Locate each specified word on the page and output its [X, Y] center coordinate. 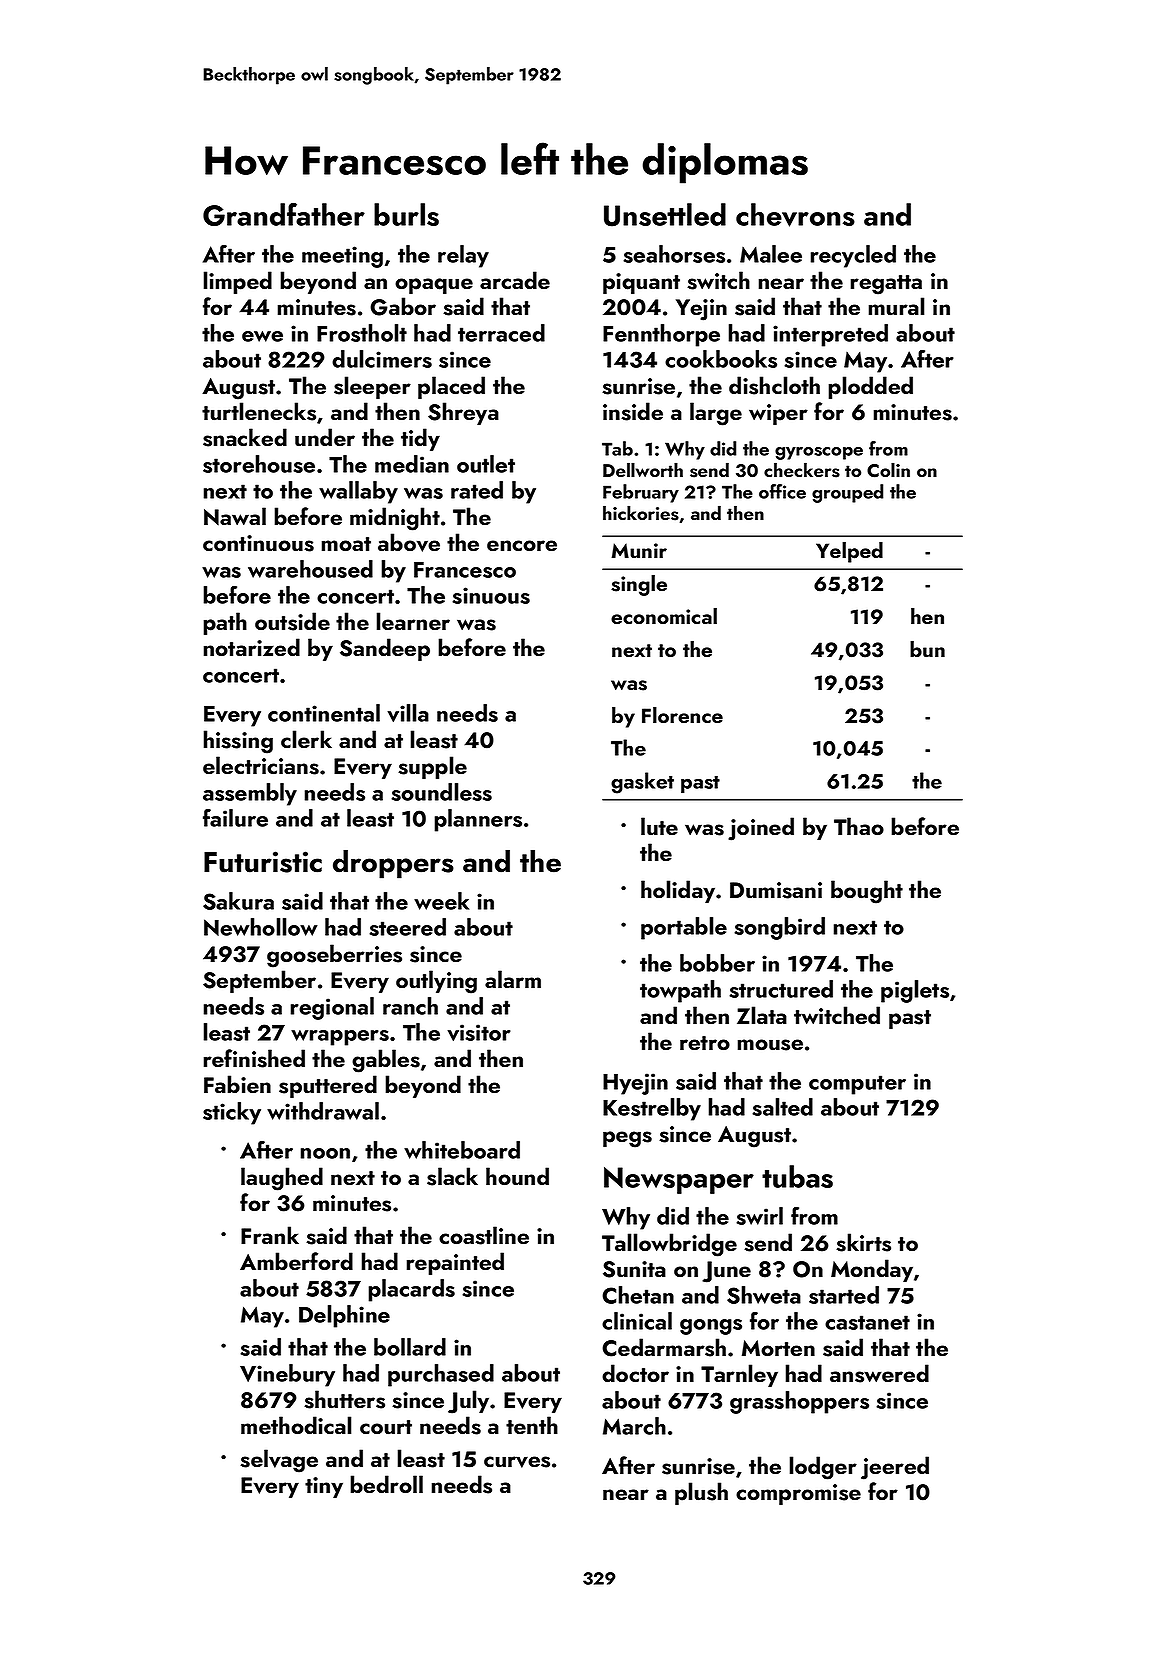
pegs [627, 1139]
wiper [778, 414]
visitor [479, 1032]
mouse [770, 1045]
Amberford [296, 1261]
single [639, 585]
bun [927, 649]
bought [867, 892]
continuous [258, 543]
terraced [501, 333]
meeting [342, 257]
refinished [254, 1058]
